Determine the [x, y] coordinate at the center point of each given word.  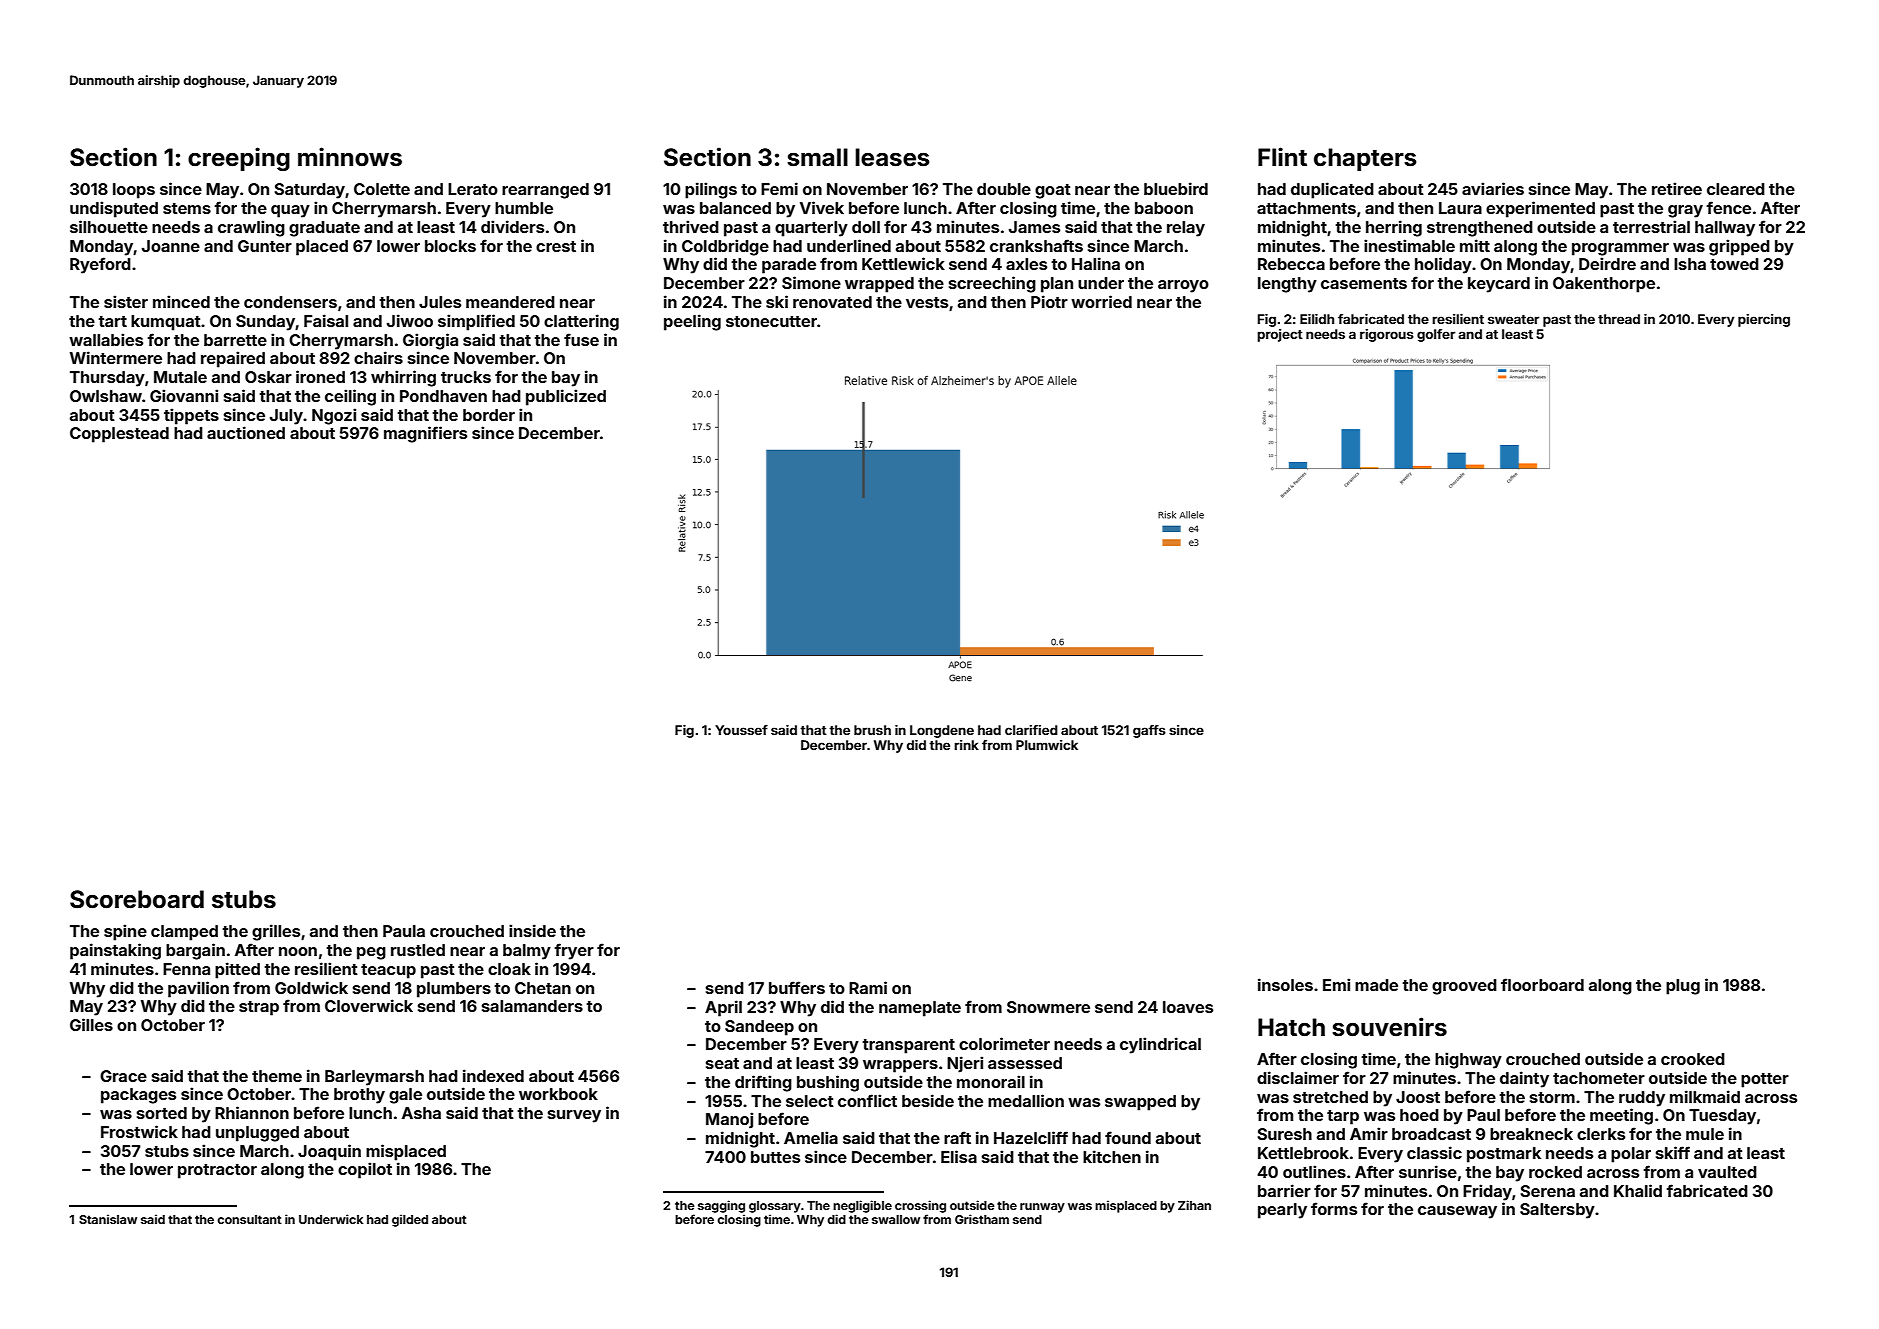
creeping [239, 159]
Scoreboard [137, 899]
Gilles [91, 1024]
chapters [1365, 159]
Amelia [811, 1137]
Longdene [942, 731]
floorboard [1542, 984]
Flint [1282, 156]
